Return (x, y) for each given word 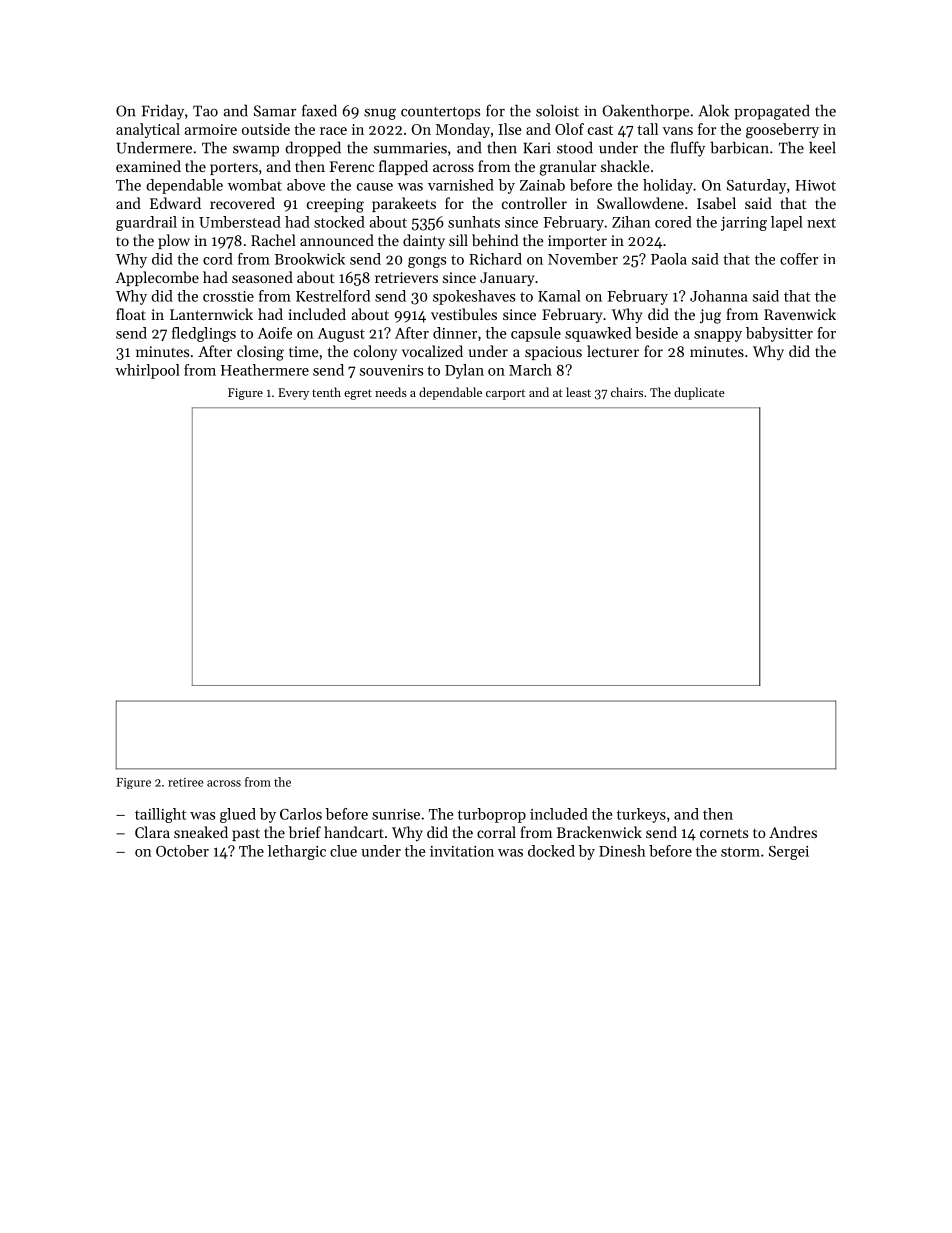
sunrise (396, 814)
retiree (185, 782)
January (507, 279)
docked (551, 851)
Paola (669, 259)
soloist (557, 110)
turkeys (641, 815)
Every (293, 394)
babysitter (779, 334)
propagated (772, 112)
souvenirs (391, 370)
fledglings (204, 334)
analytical (148, 130)
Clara (152, 832)
